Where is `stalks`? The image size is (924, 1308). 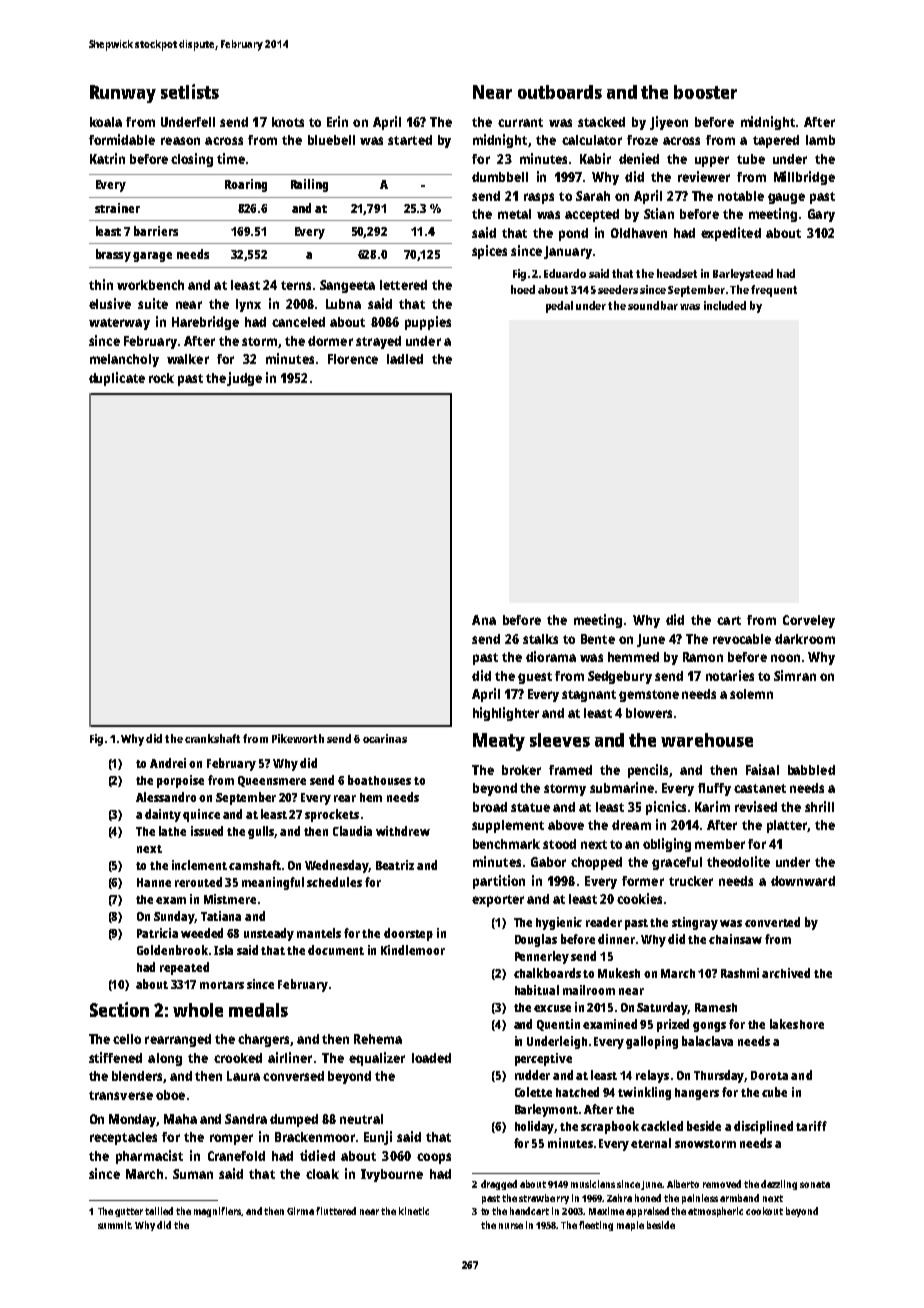
stalks is located at coordinates (540, 639).
